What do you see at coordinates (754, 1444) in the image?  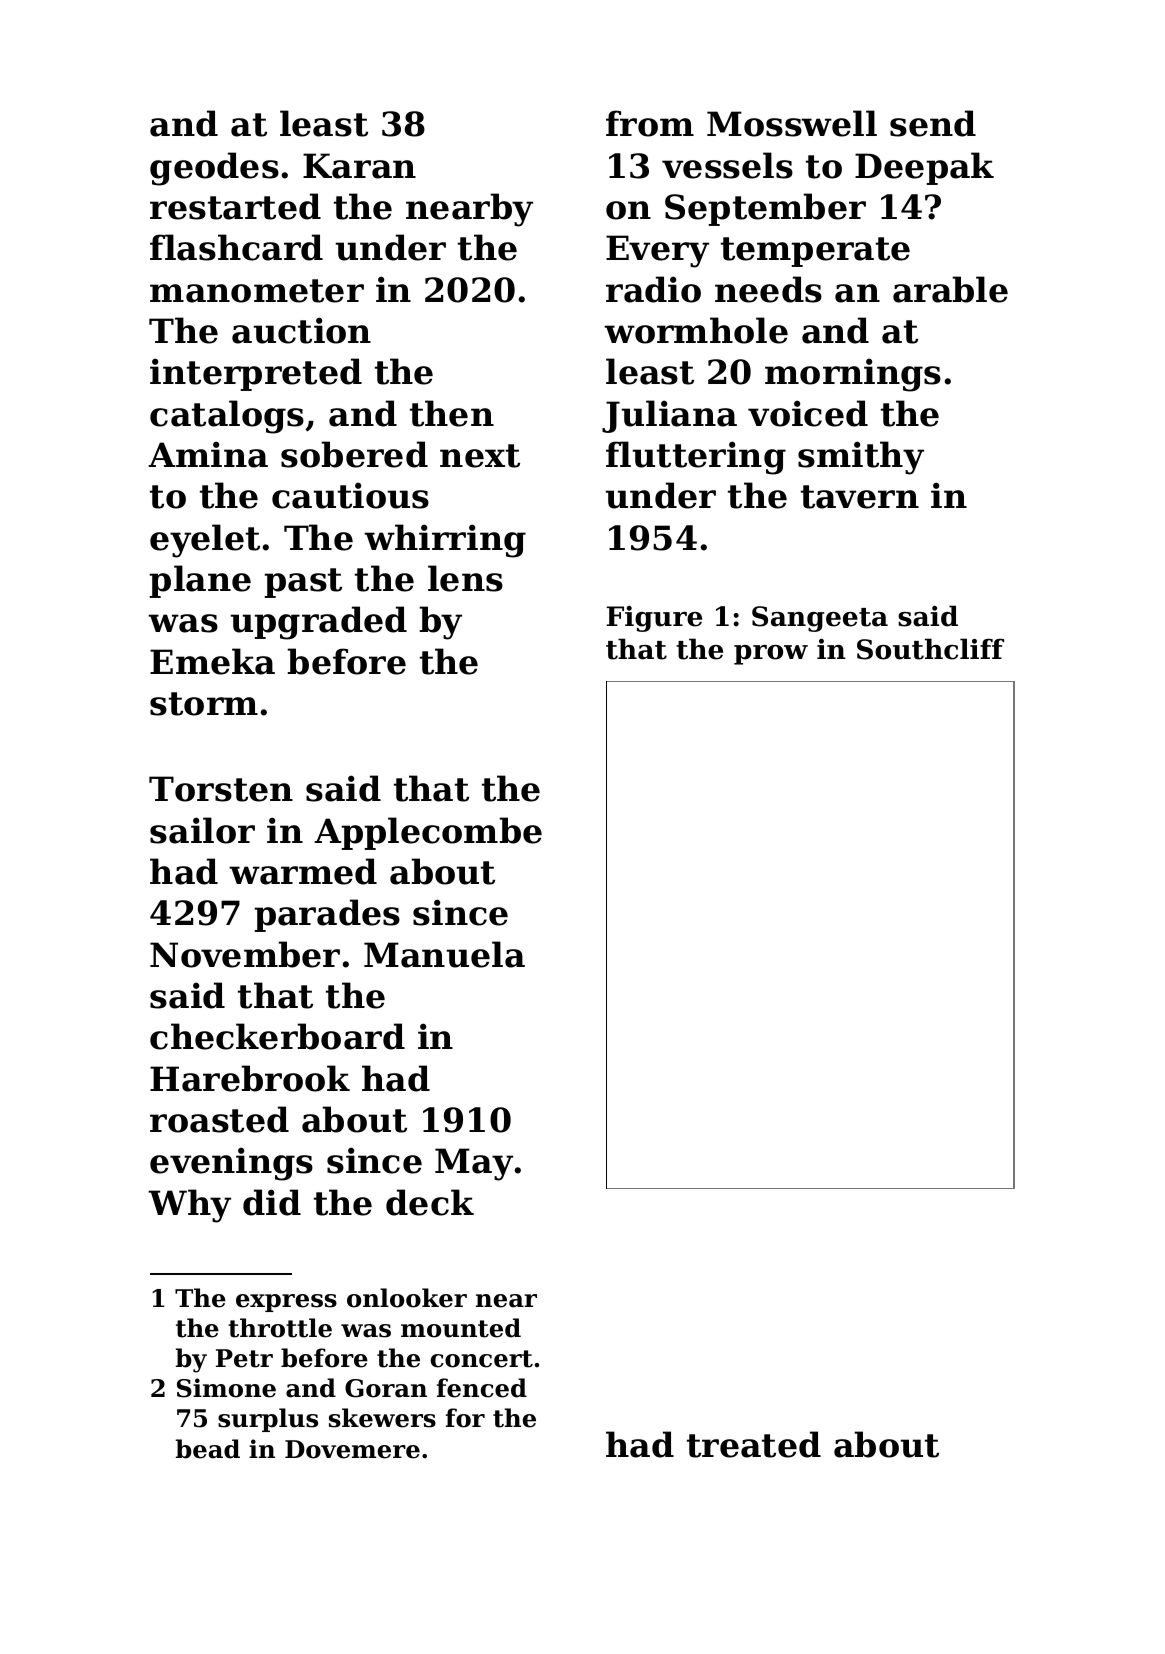 I see `treated` at bounding box center [754, 1444].
